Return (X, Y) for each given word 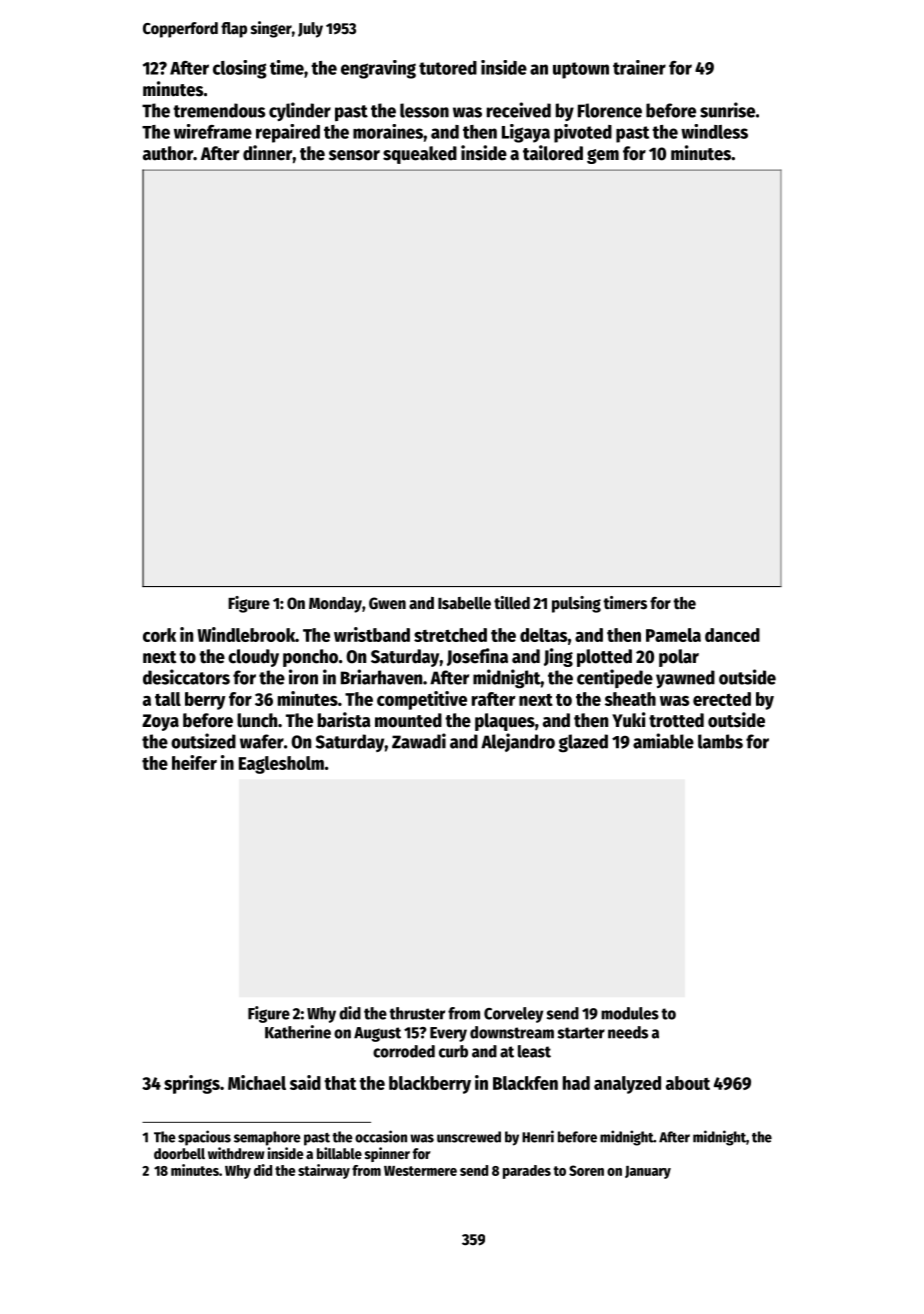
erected (722, 699)
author (168, 153)
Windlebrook (246, 634)
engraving (378, 69)
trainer (639, 67)
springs (192, 1084)
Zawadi (419, 741)
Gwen (387, 603)
